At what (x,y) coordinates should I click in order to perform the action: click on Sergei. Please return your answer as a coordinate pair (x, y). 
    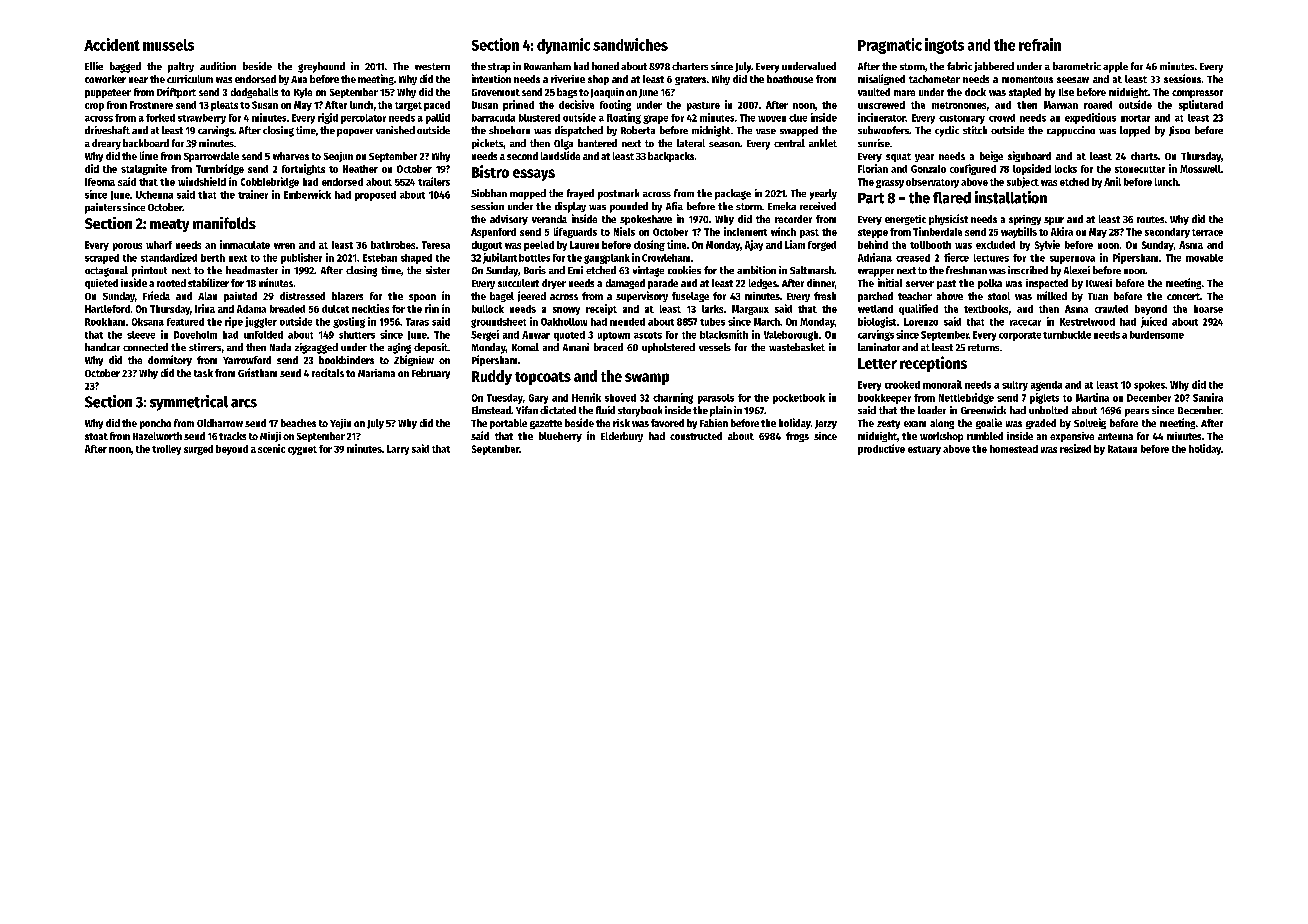
    Looking at the image, I should click on (485, 335).
